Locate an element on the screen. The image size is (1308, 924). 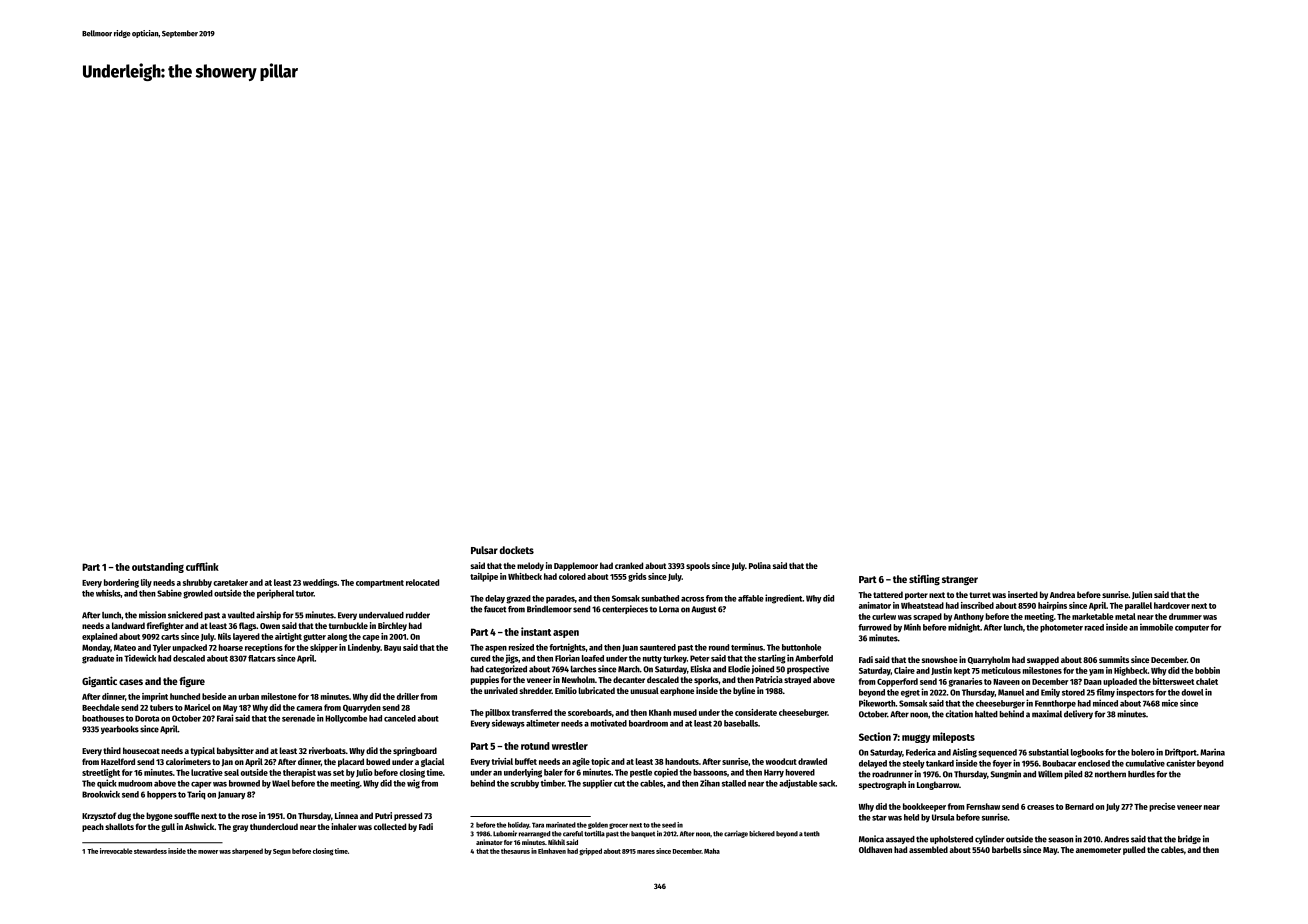
Bernard is located at coordinates (1079, 806).
